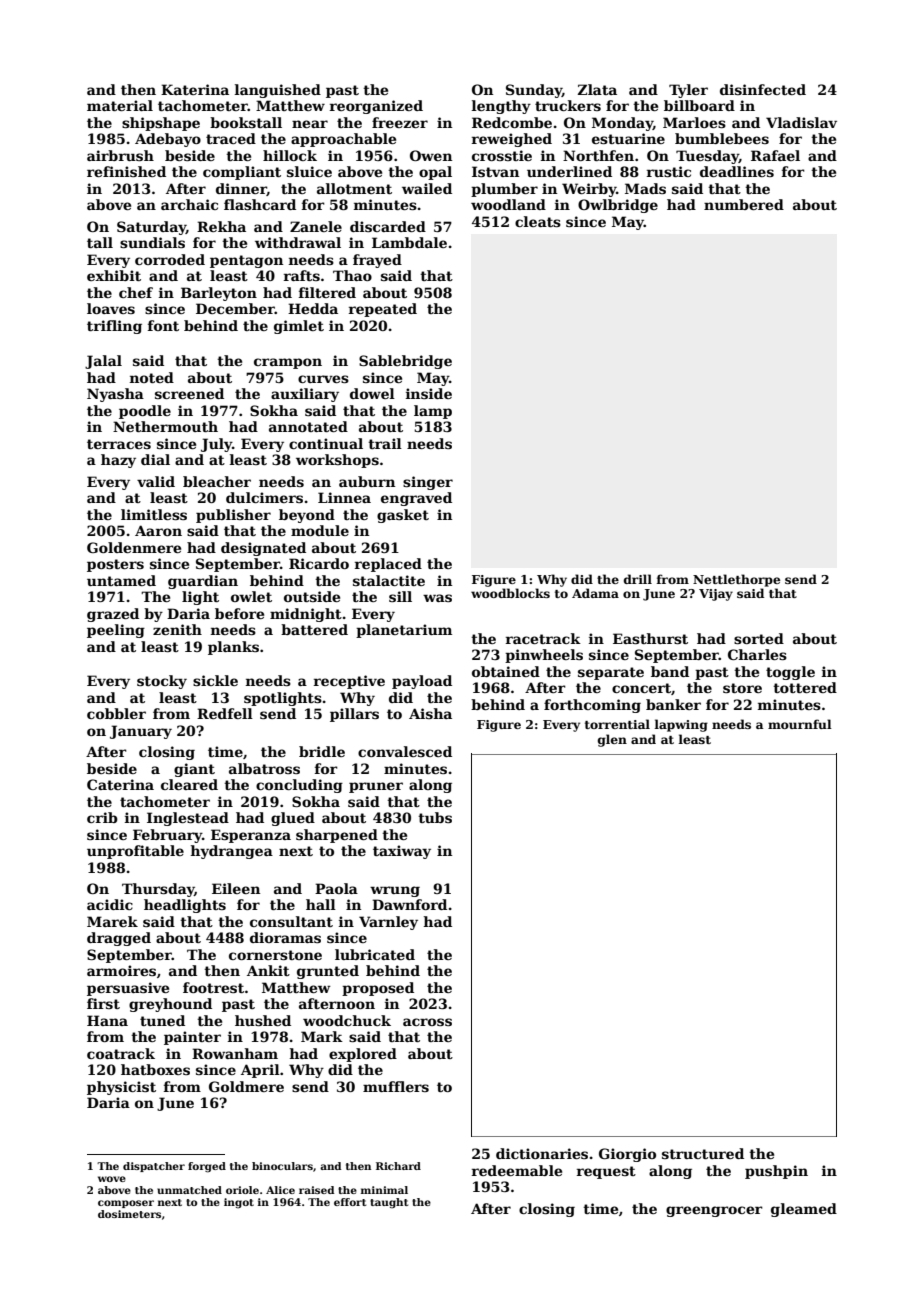 This screenshot has height=1308, width=924. What do you see at coordinates (429, 393) in the screenshot?
I see `inside` at bounding box center [429, 393].
